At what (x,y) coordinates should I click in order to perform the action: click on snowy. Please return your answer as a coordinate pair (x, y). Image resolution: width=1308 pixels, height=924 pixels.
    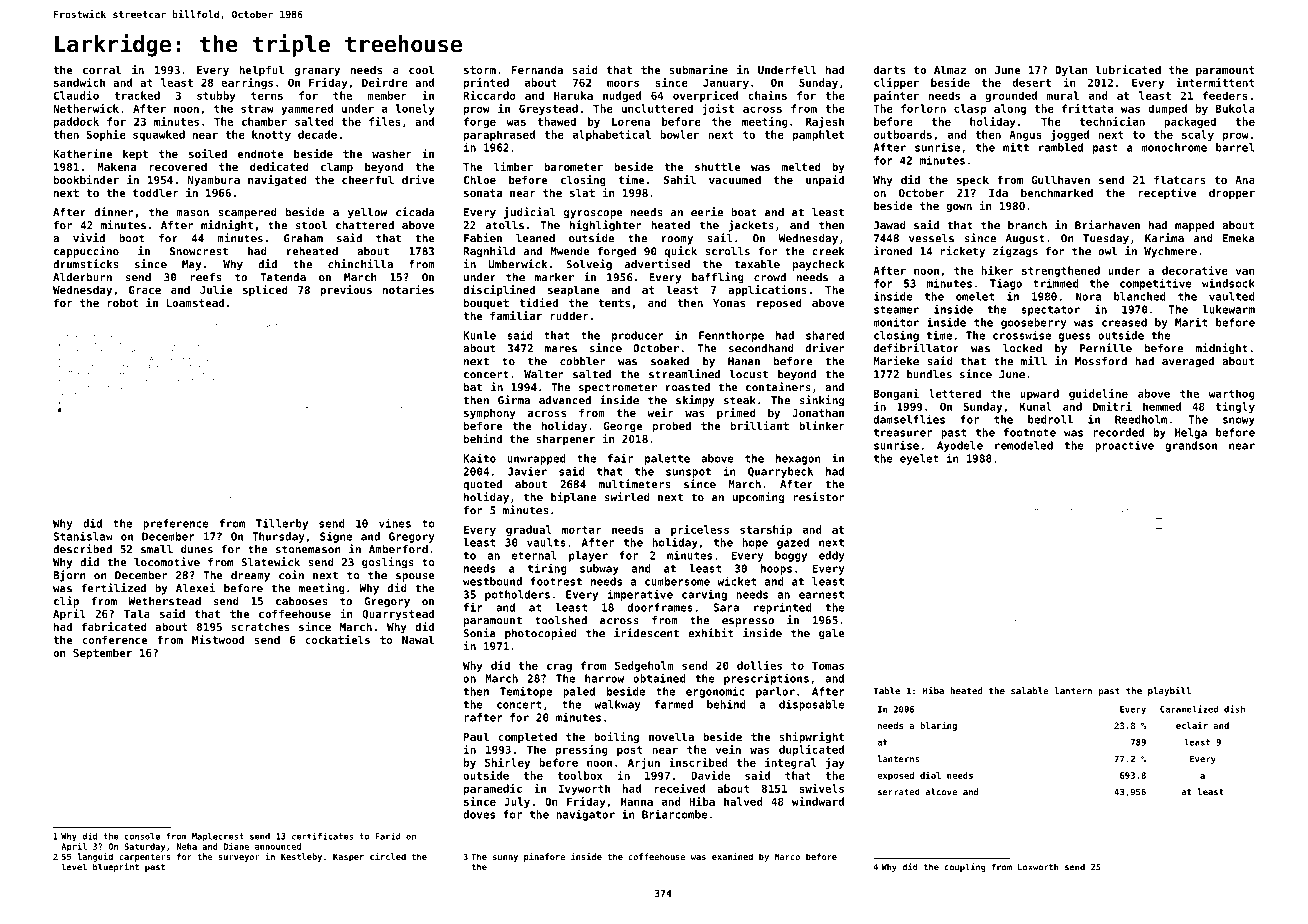
    Looking at the image, I should click on (1239, 421).
